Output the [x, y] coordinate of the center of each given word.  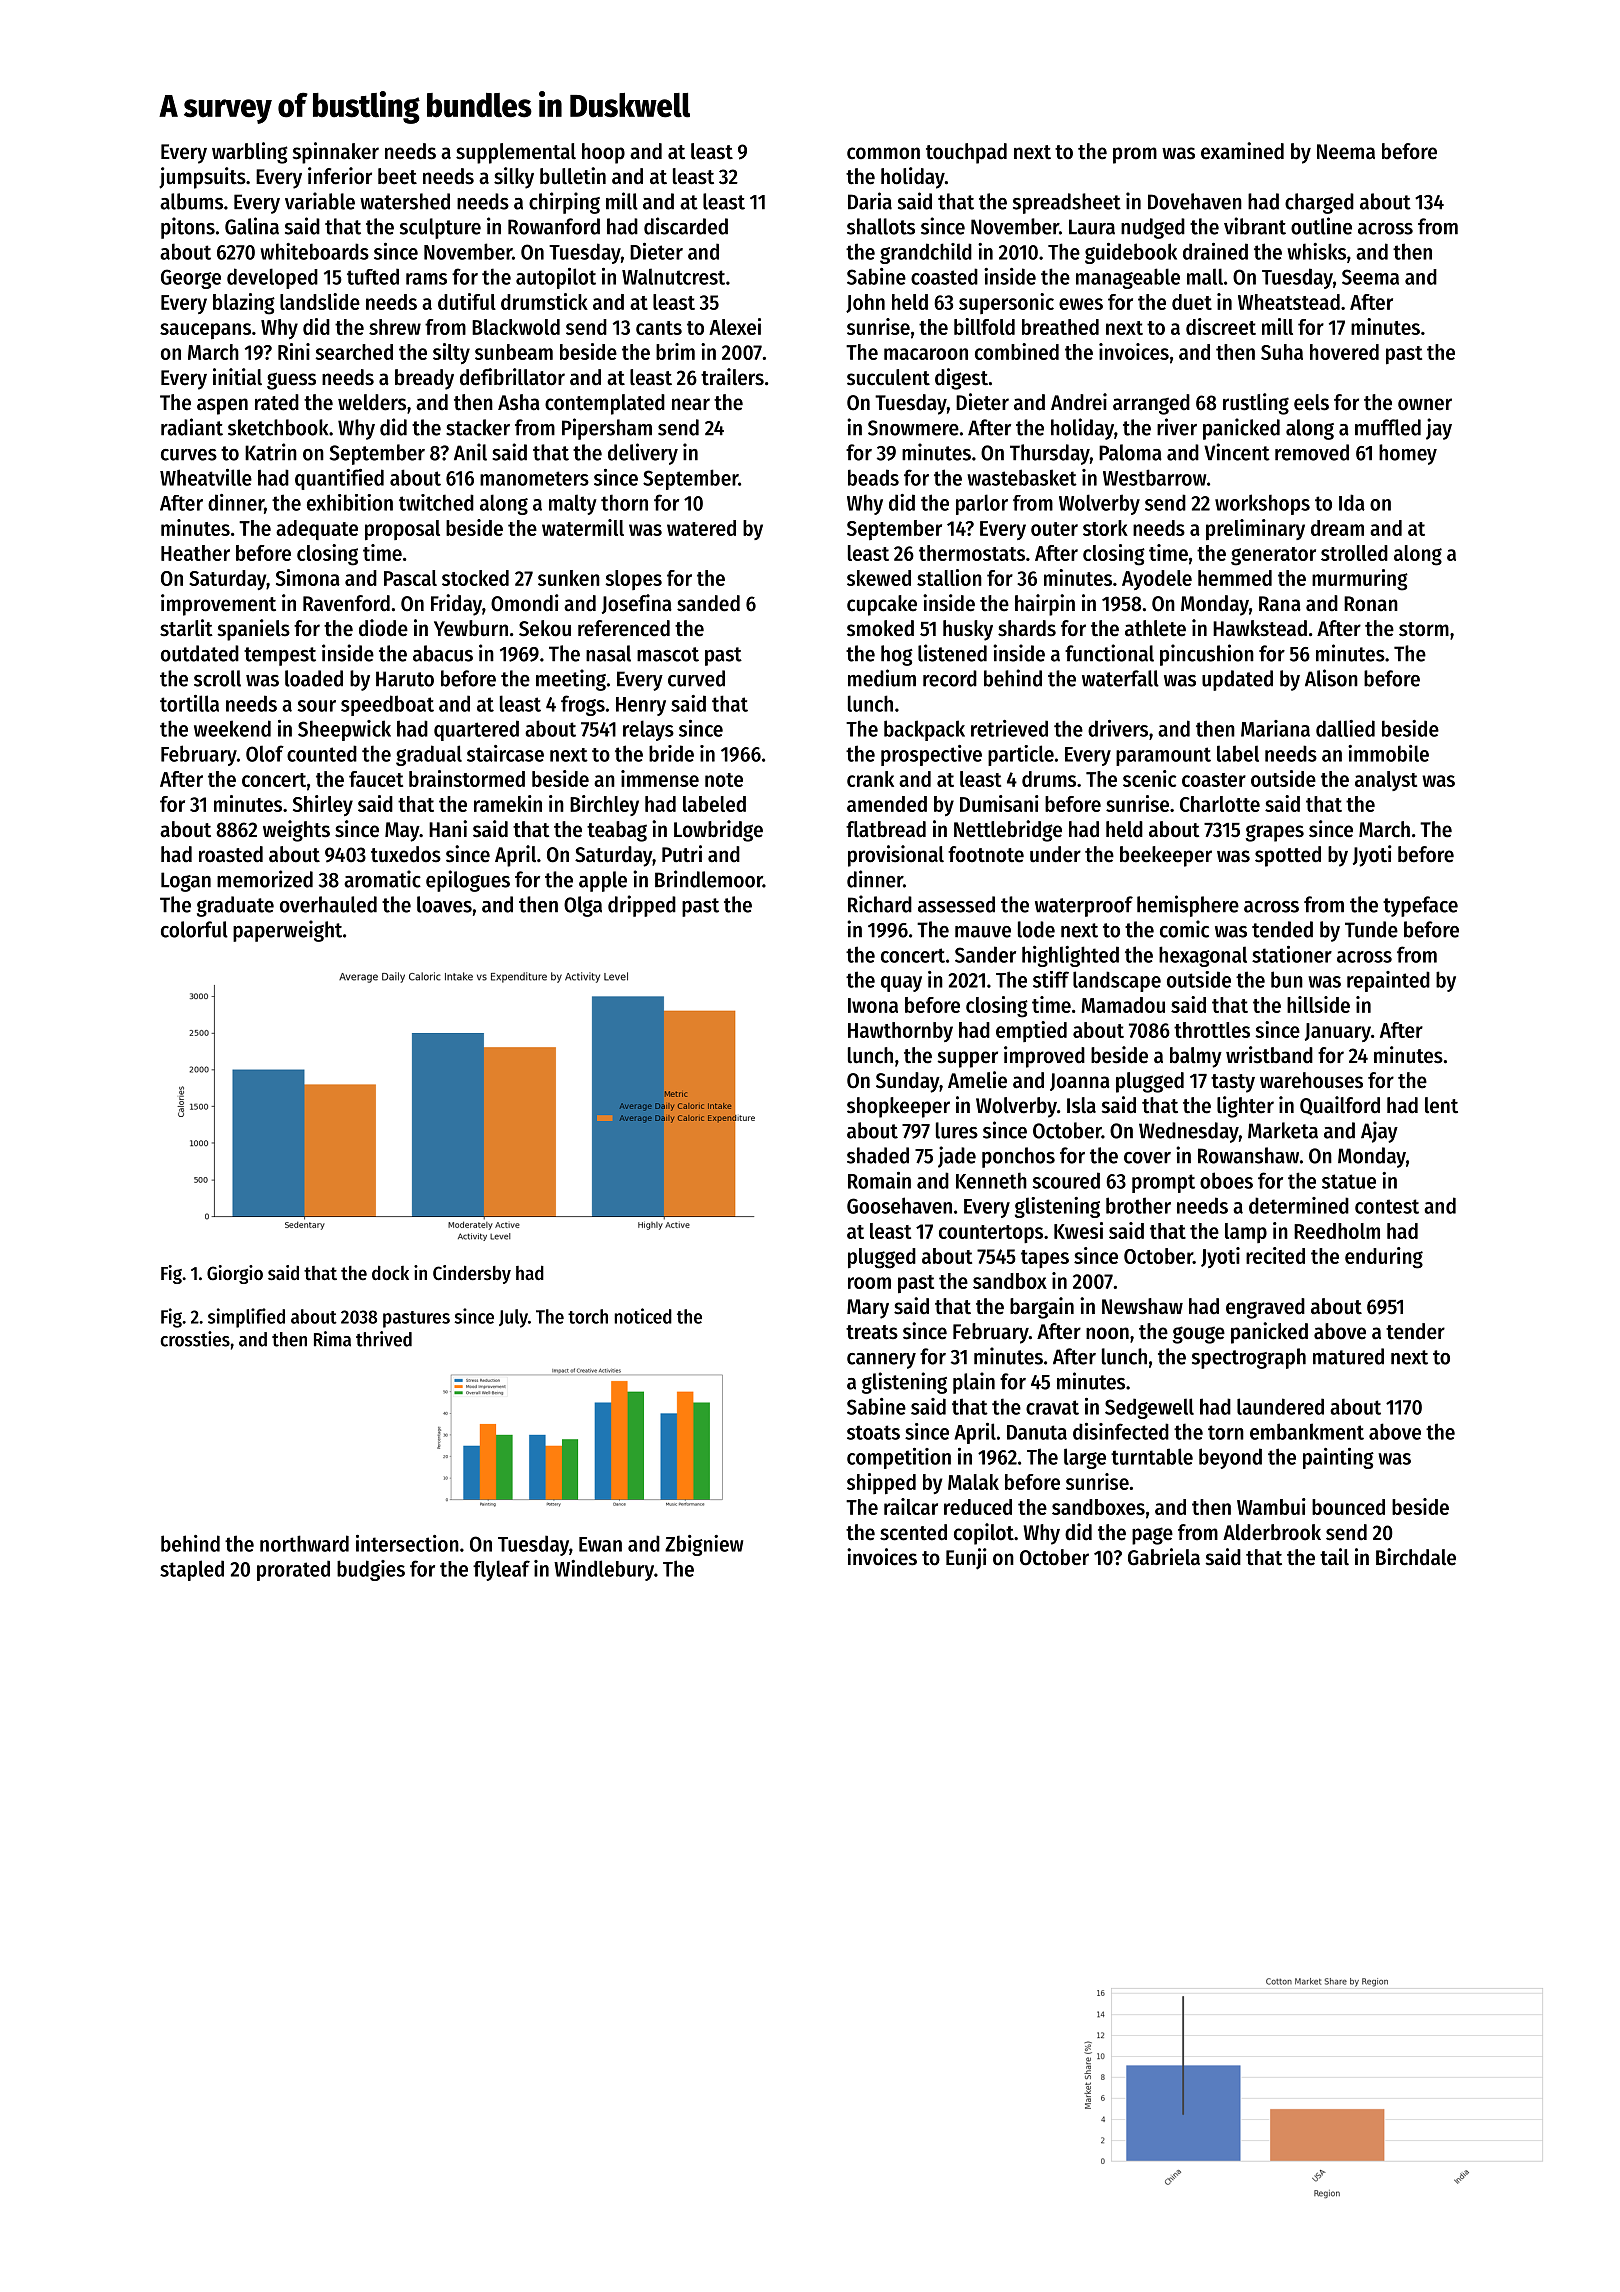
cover [1147, 1158]
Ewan [600, 1544]
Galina [252, 226]
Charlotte [1220, 804]
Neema [1346, 152]
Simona [308, 577]
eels [1311, 402]
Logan [186, 882]
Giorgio [235, 1274]
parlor [982, 504]
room [869, 1283]
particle [1021, 755]
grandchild [926, 253]
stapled [192, 1570]
